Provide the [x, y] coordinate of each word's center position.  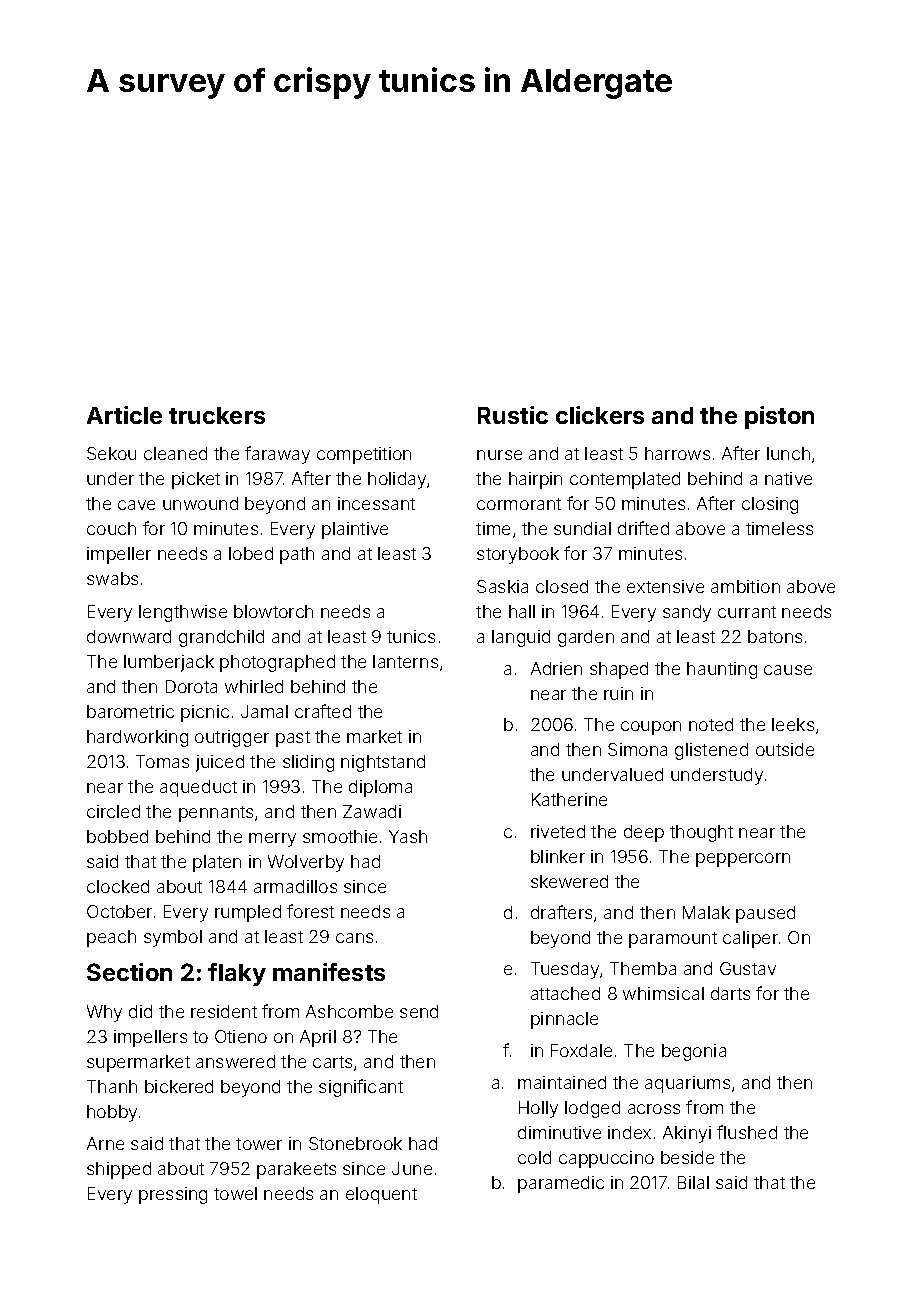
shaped [619, 670]
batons [775, 636]
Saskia [502, 586]
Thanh [112, 1086]
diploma [380, 788]
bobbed [117, 836]
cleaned [175, 453]
